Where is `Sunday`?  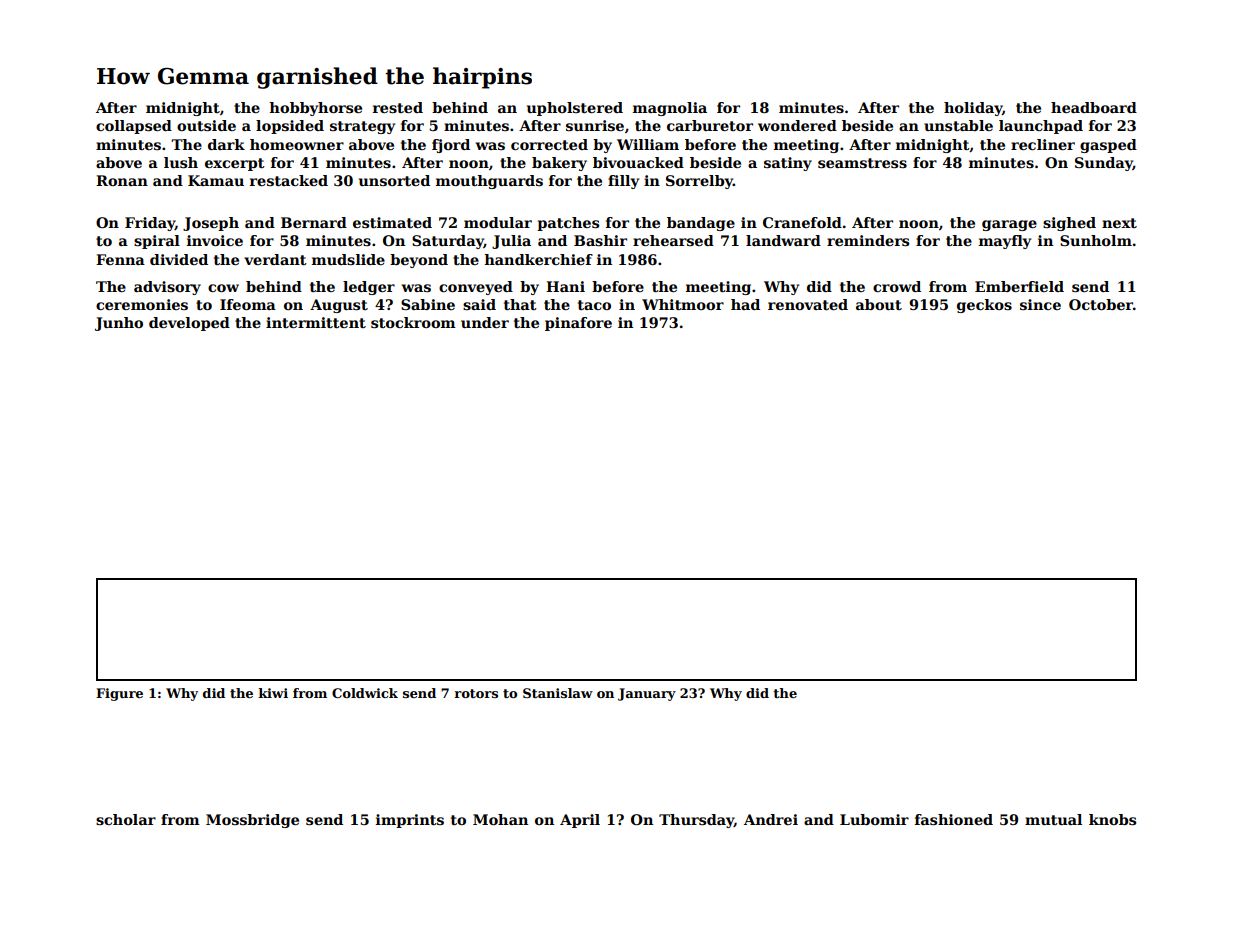 Sunday is located at coordinates (1104, 164).
